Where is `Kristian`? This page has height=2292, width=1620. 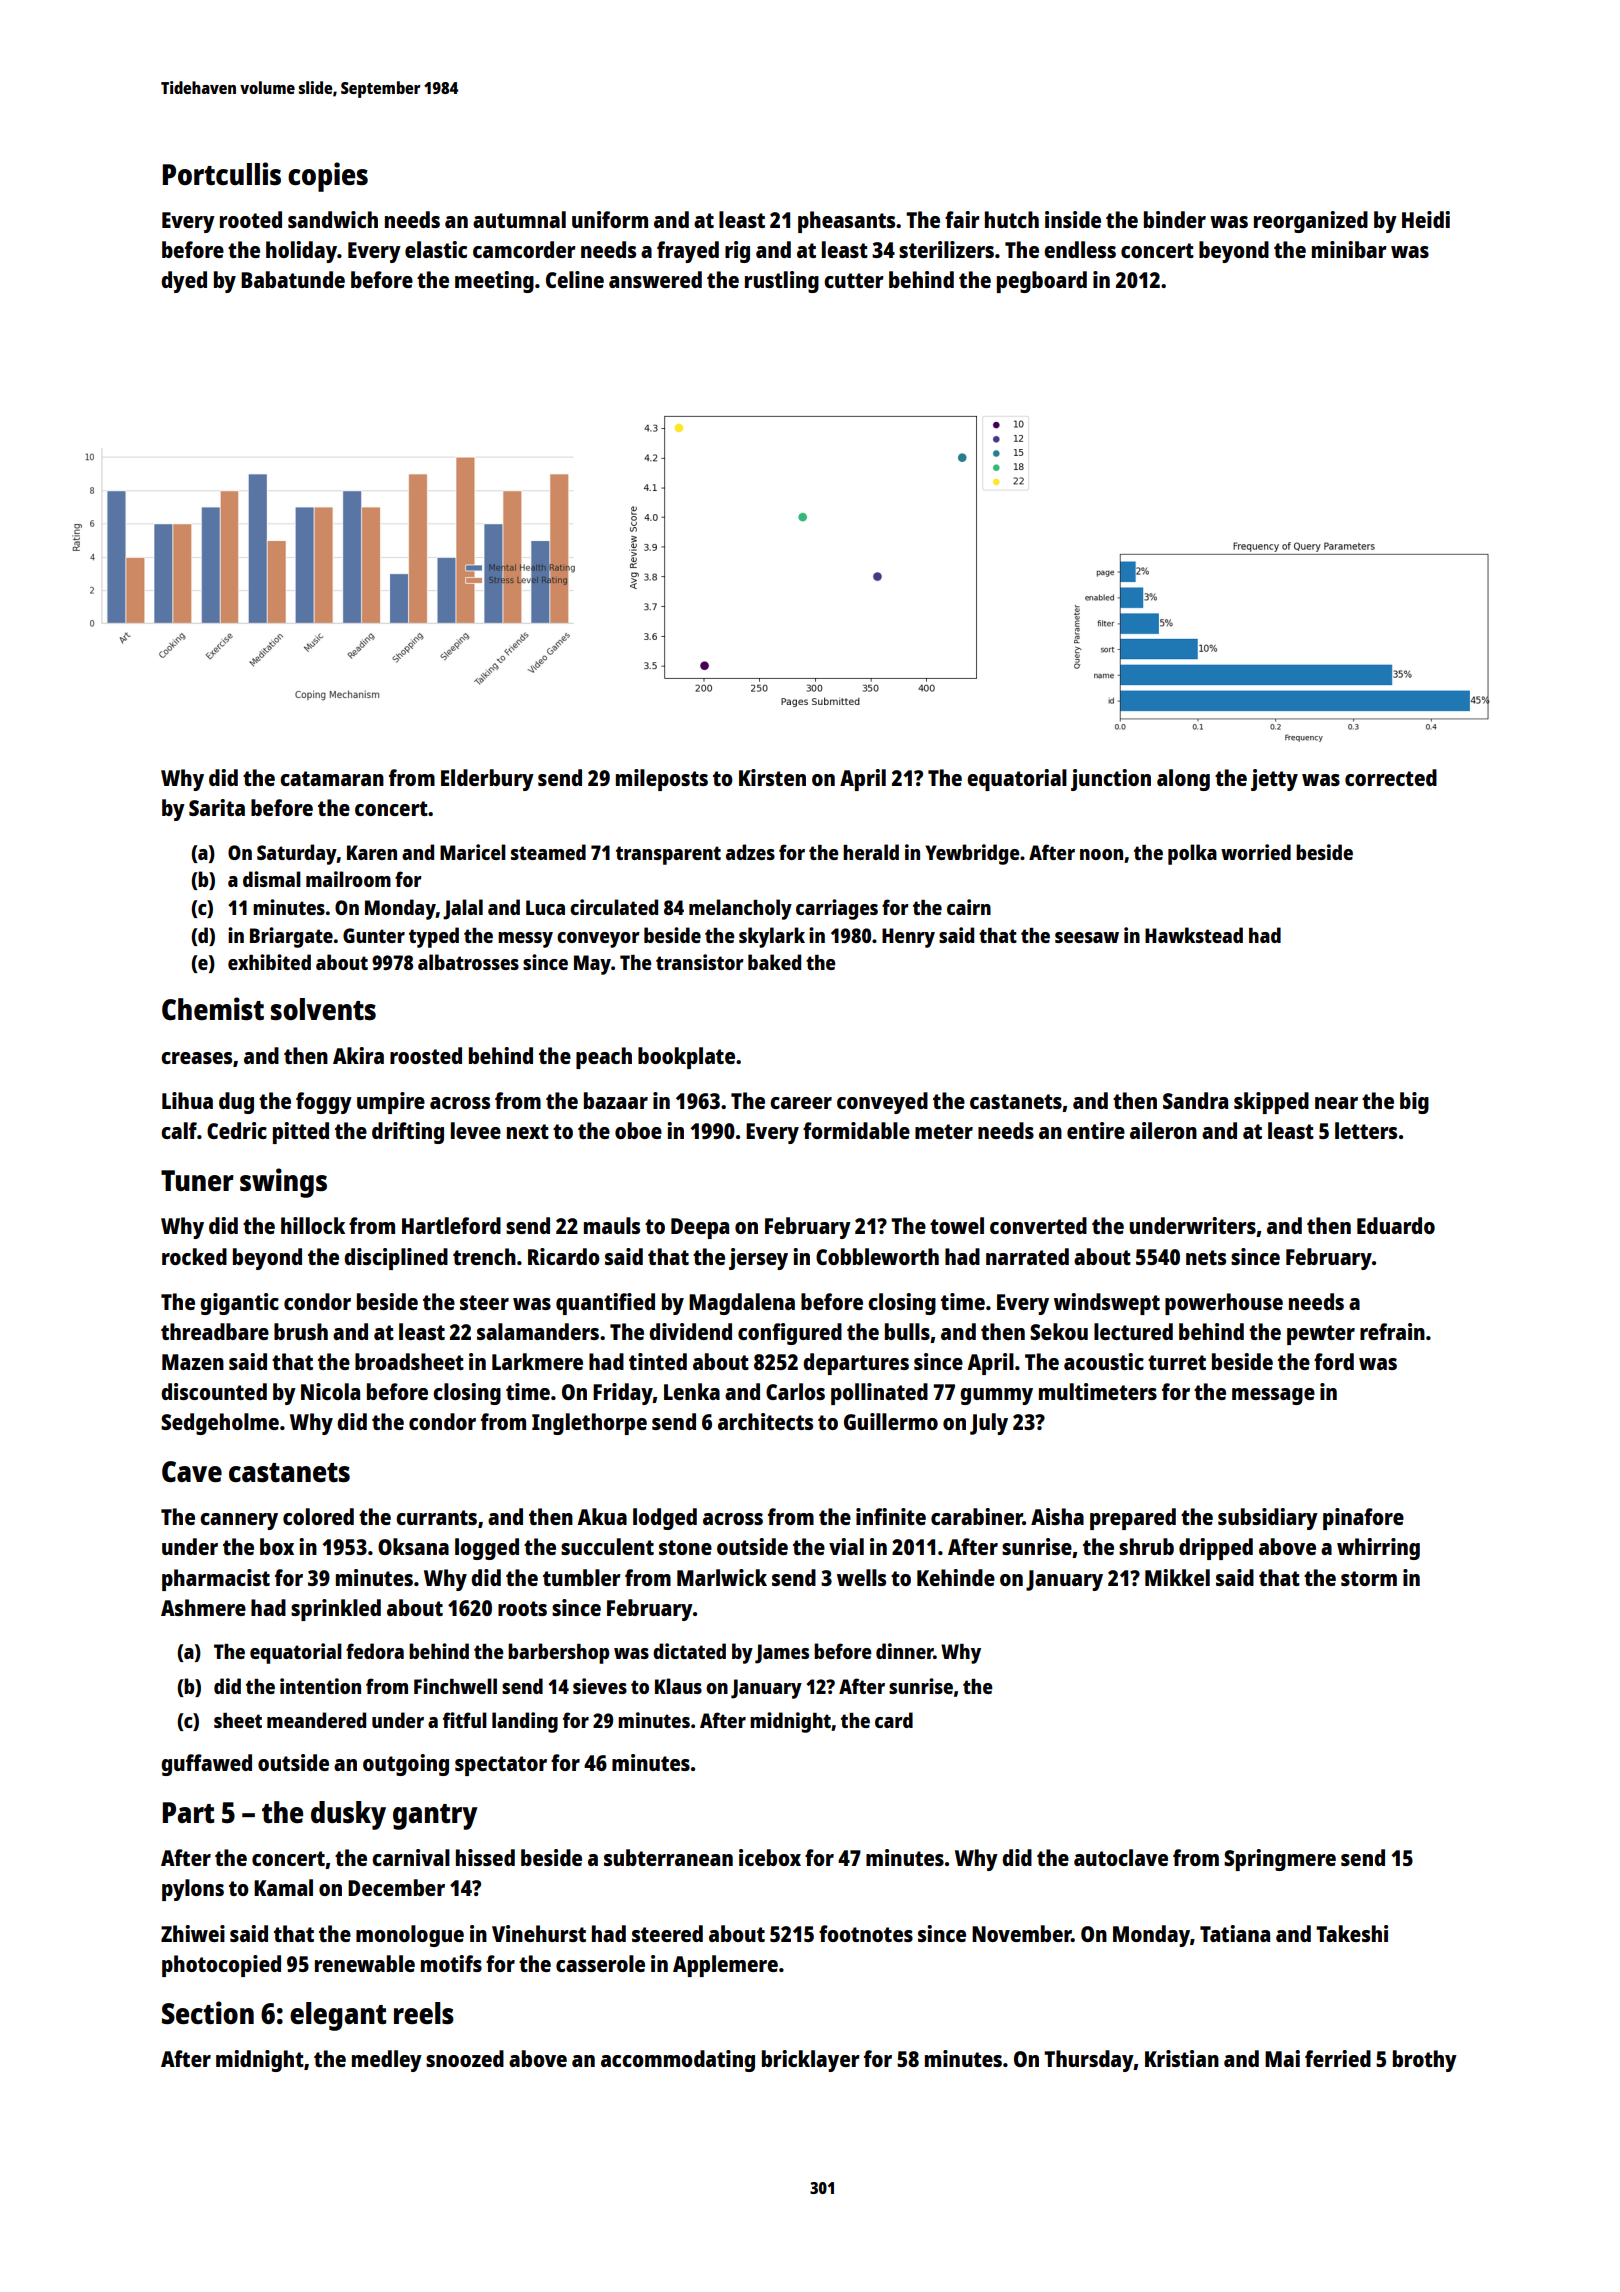 Kristian is located at coordinates (1182, 2058).
